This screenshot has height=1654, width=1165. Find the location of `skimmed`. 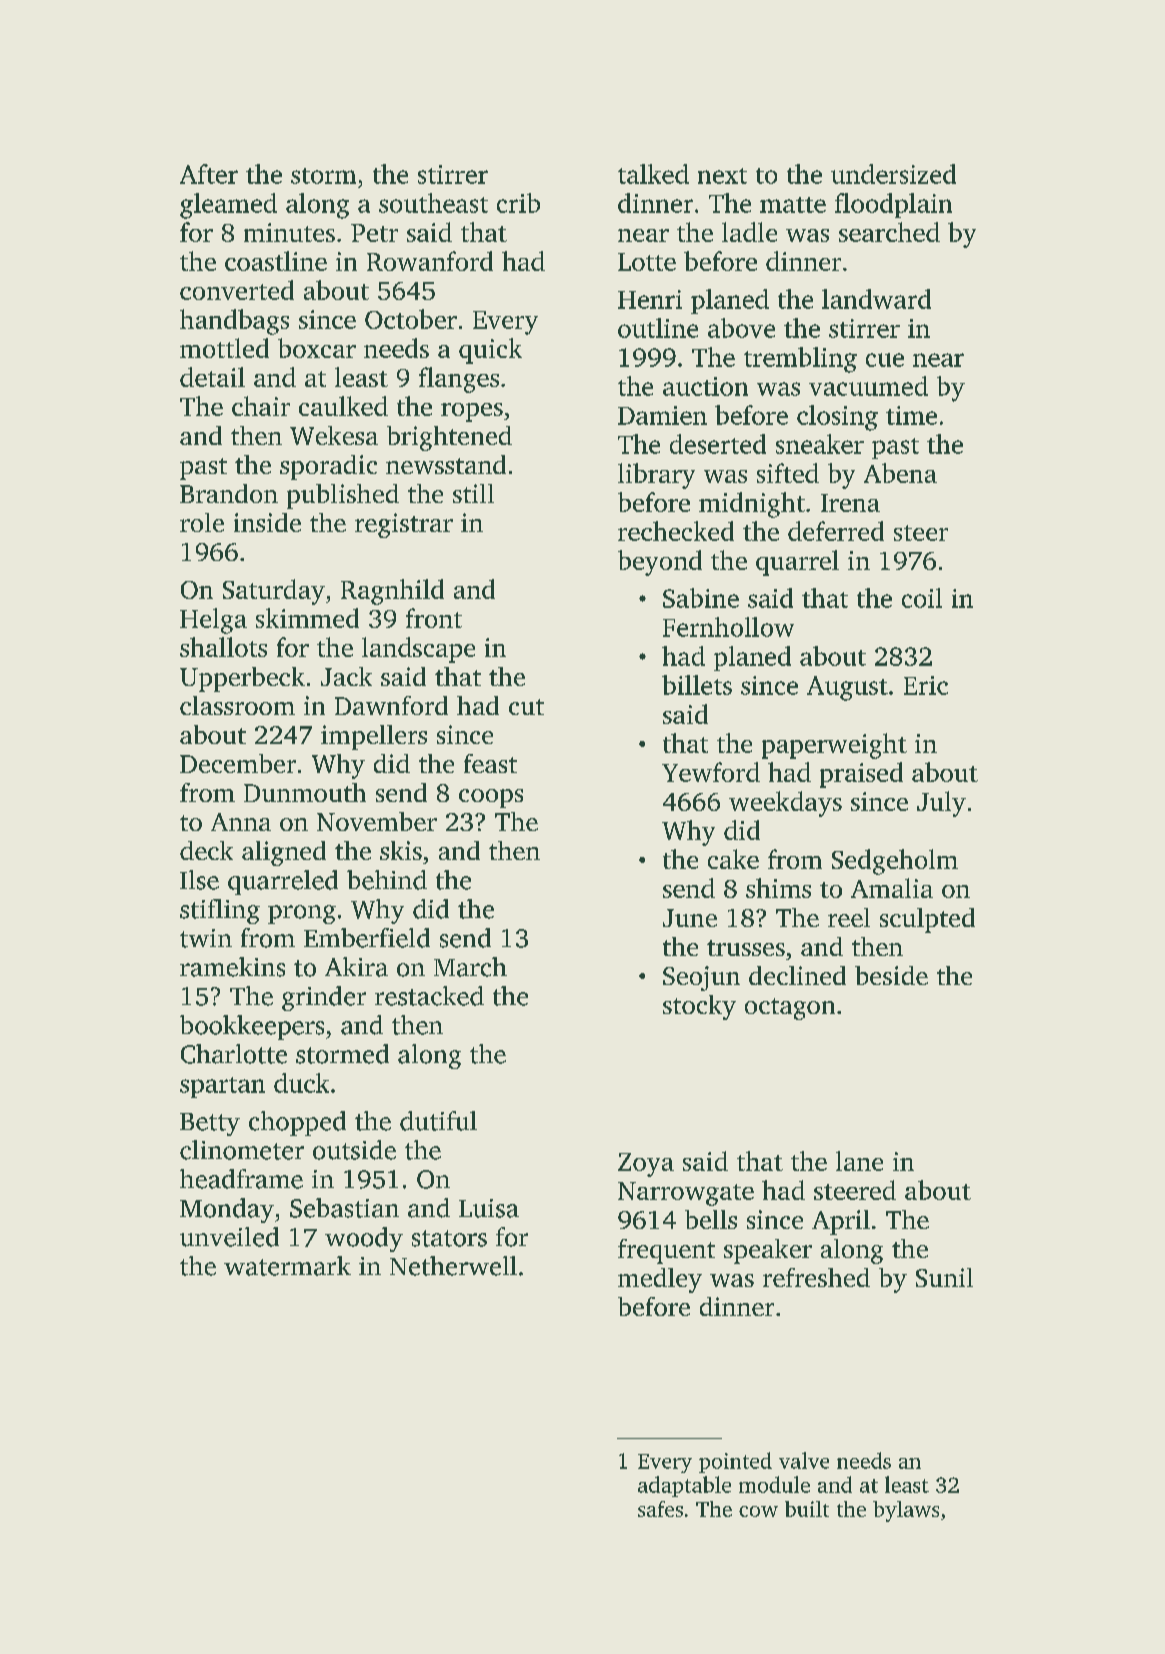

skimmed is located at coordinates (307, 618).
